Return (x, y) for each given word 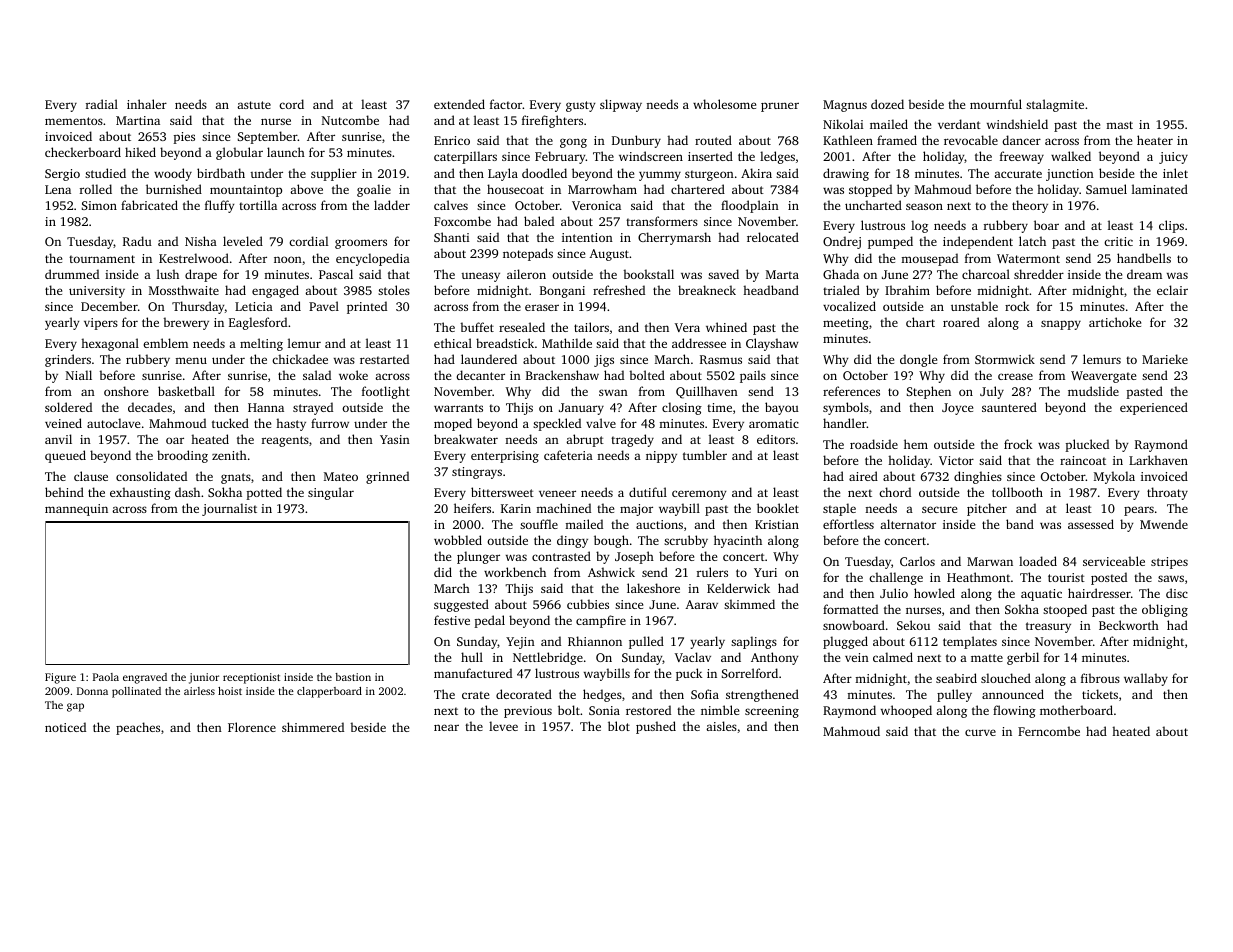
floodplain (750, 206)
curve (980, 732)
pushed (656, 727)
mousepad (929, 259)
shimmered (313, 727)
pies (184, 138)
